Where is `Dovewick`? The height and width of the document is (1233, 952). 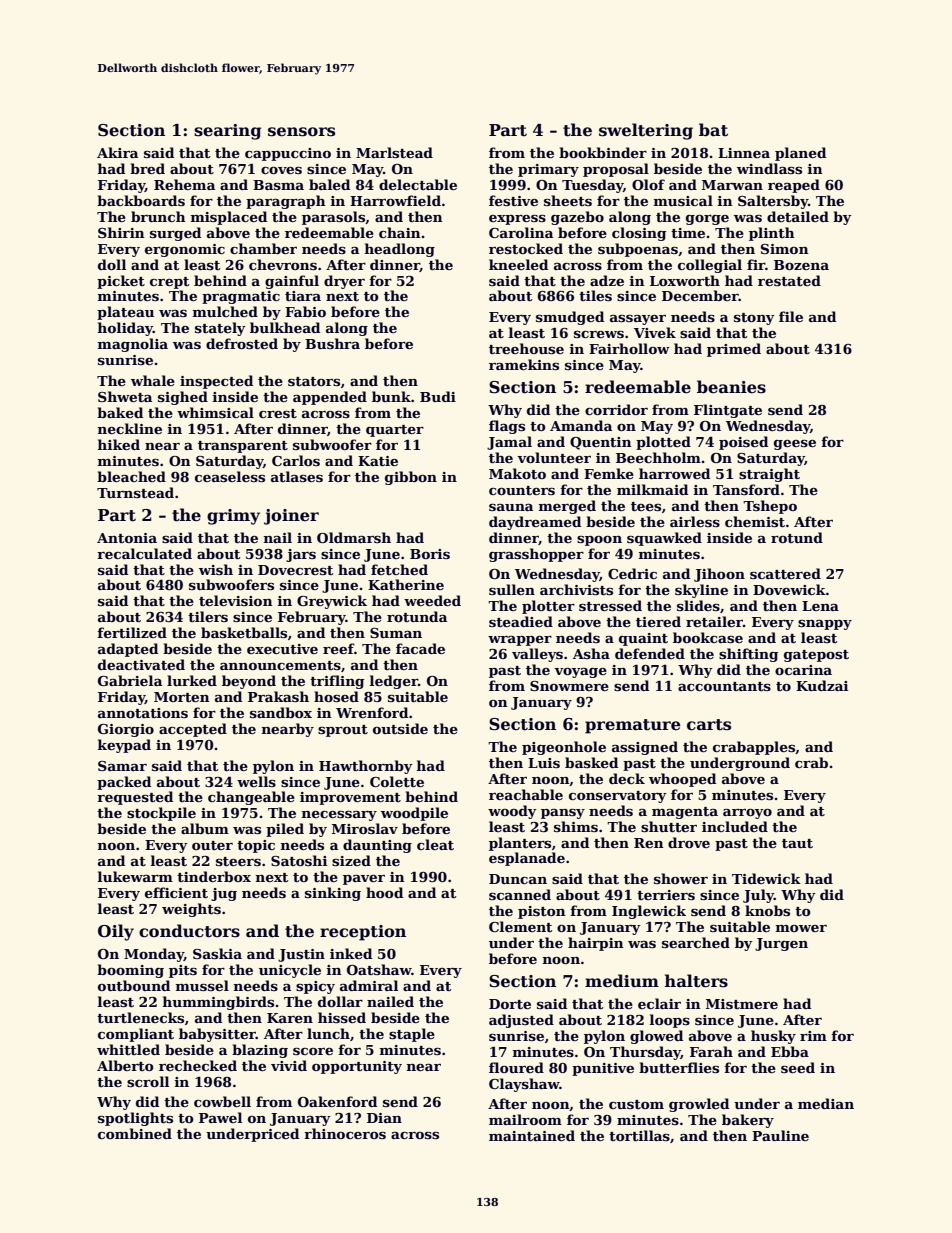
Dovewick is located at coordinates (789, 589).
